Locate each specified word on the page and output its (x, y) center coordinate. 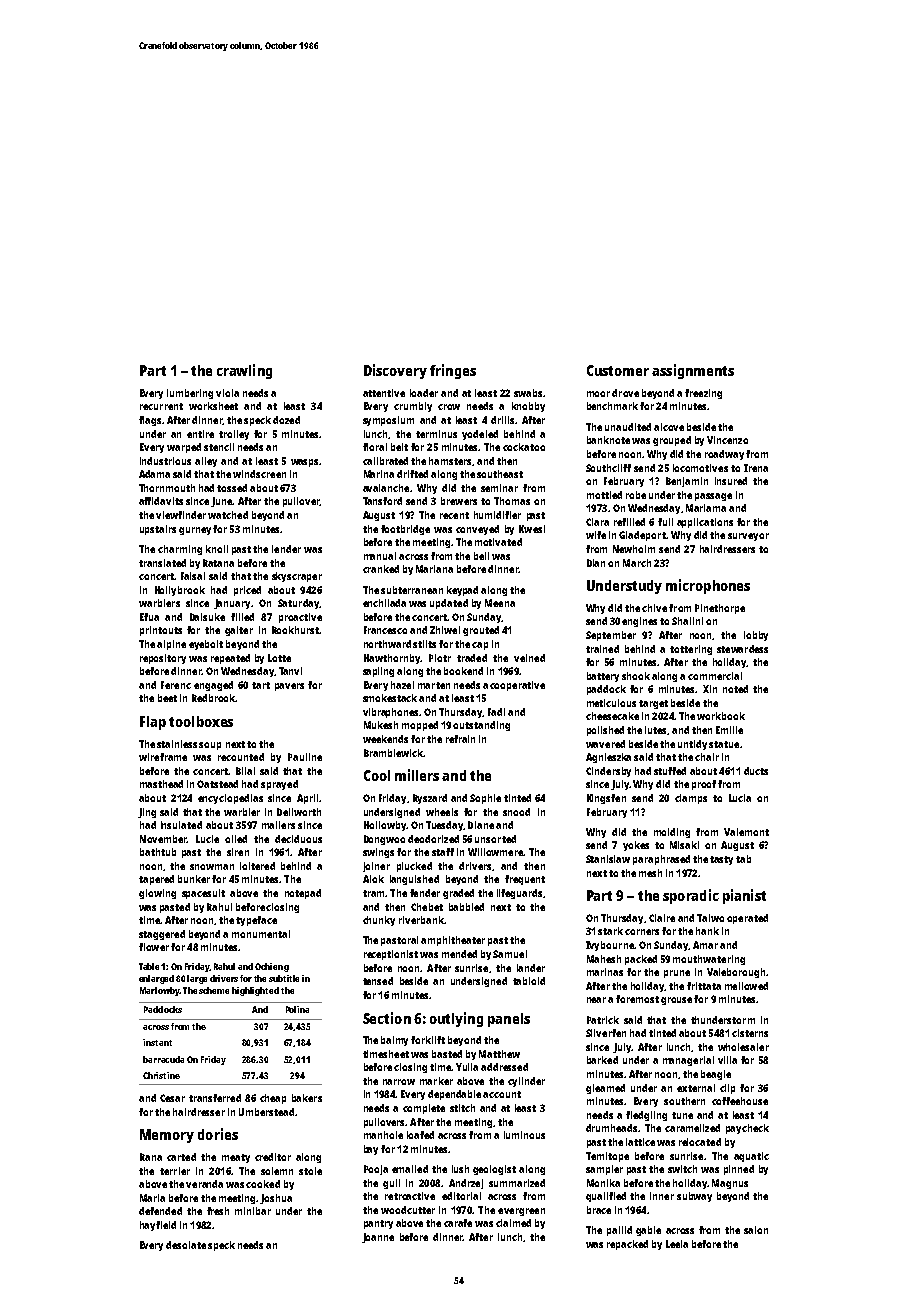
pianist (744, 896)
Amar (705, 945)
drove (625, 393)
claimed (513, 1223)
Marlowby (160, 991)
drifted (412, 474)
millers (417, 775)
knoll (217, 549)
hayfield (158, 1226)
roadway (724, 455)
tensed (378, 981)
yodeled (480, 435)
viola (227, 393)
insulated (181, 825)
